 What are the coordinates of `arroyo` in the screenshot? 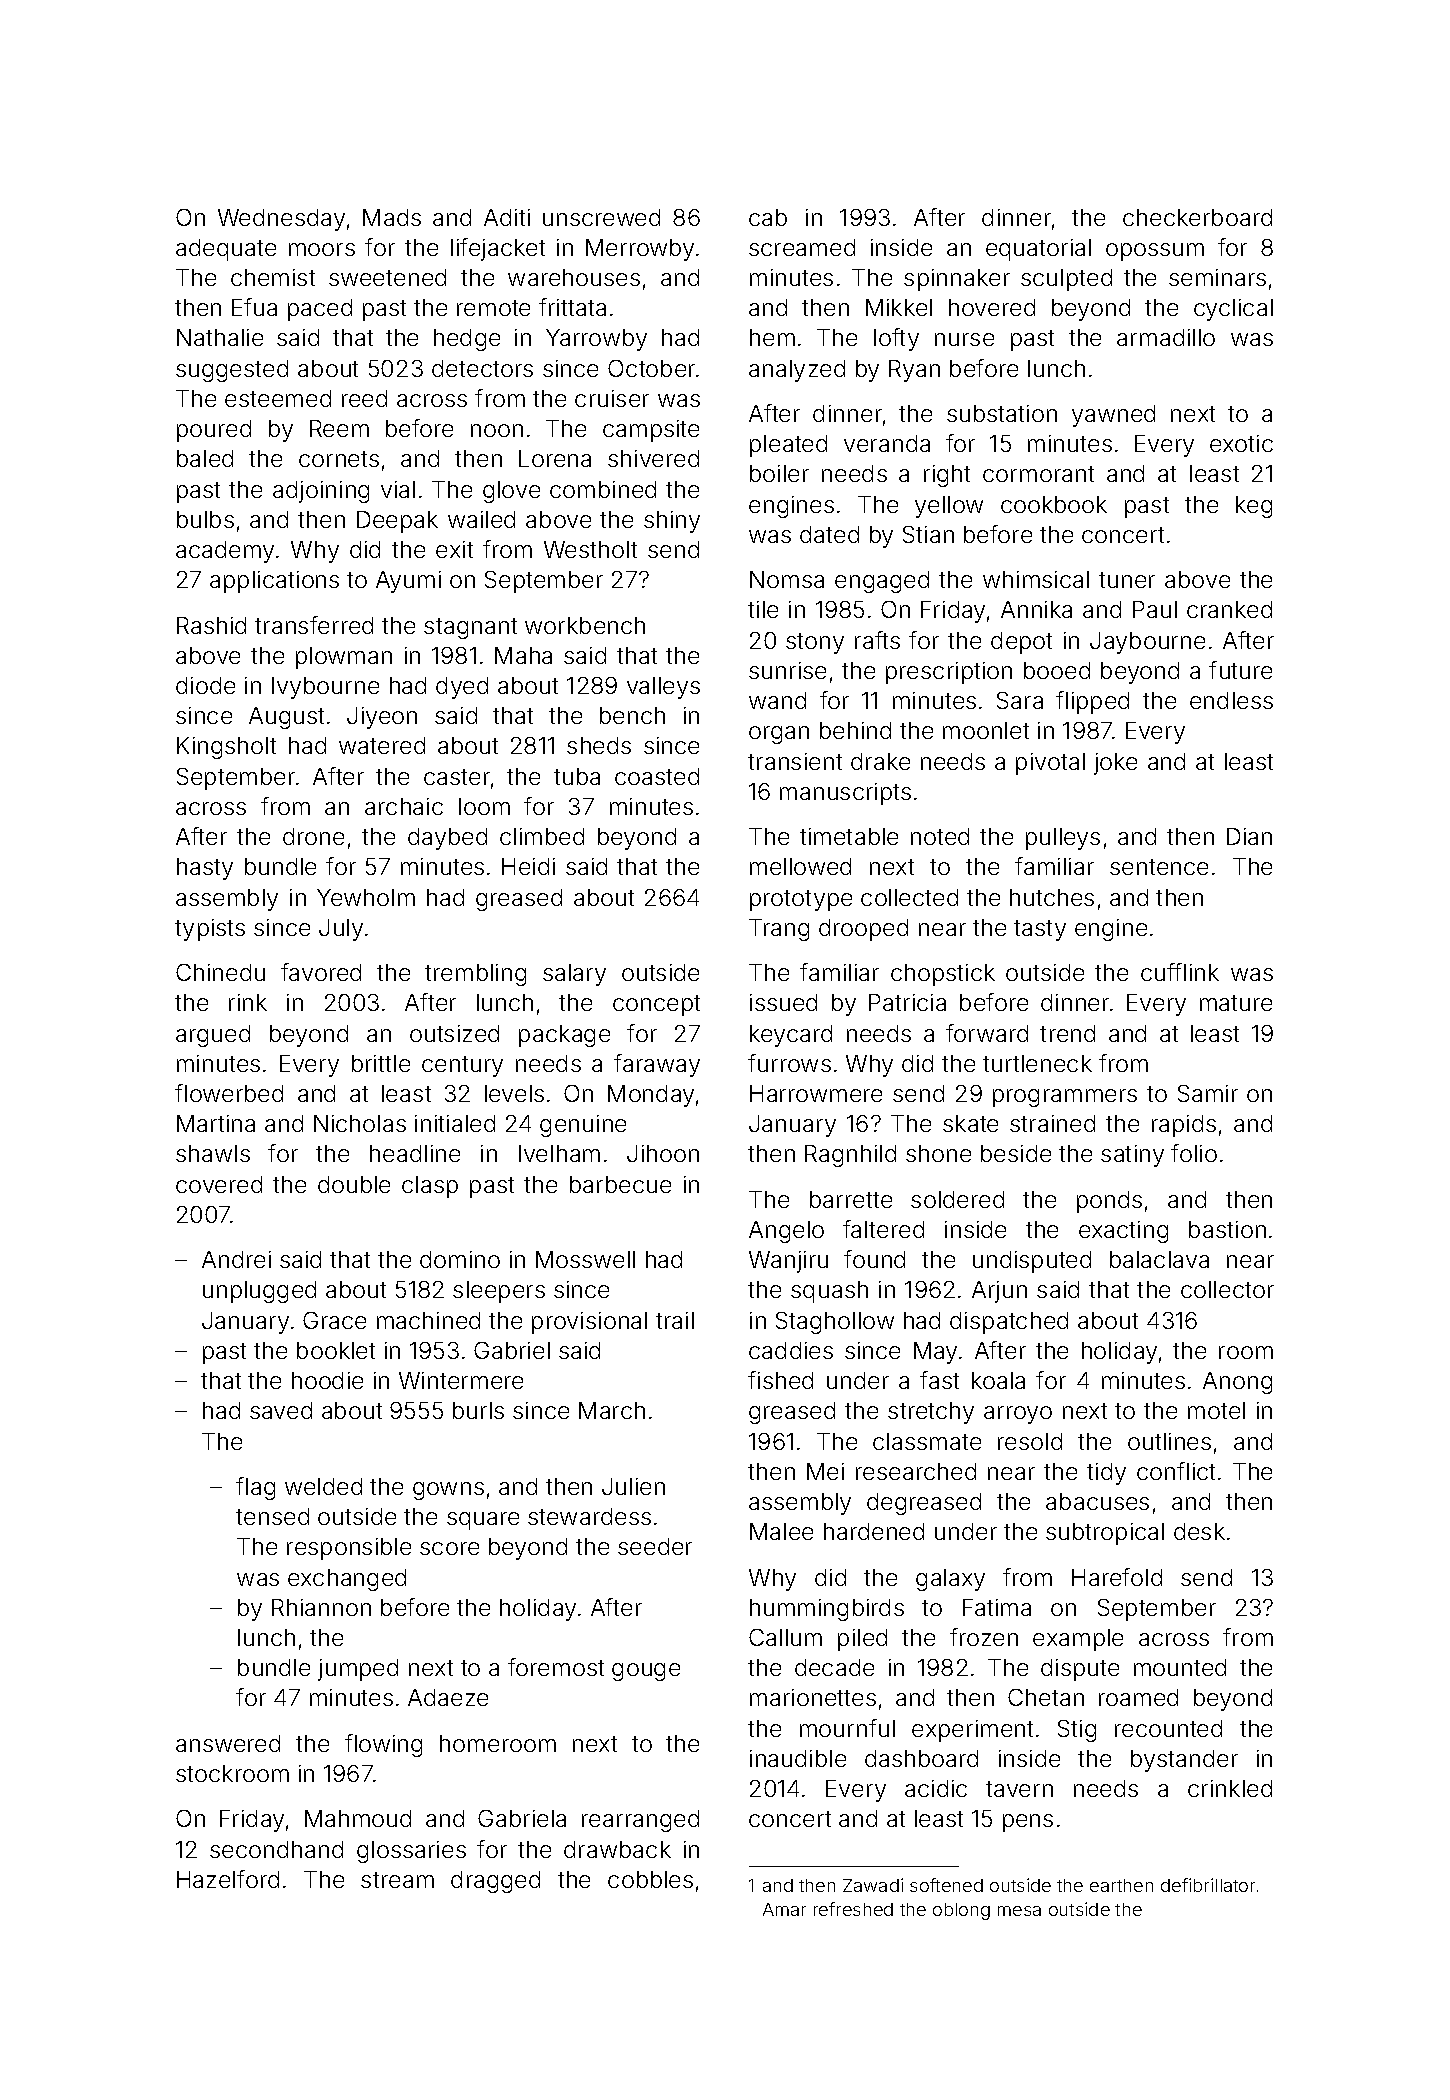 It's located at (1018, 1415).
